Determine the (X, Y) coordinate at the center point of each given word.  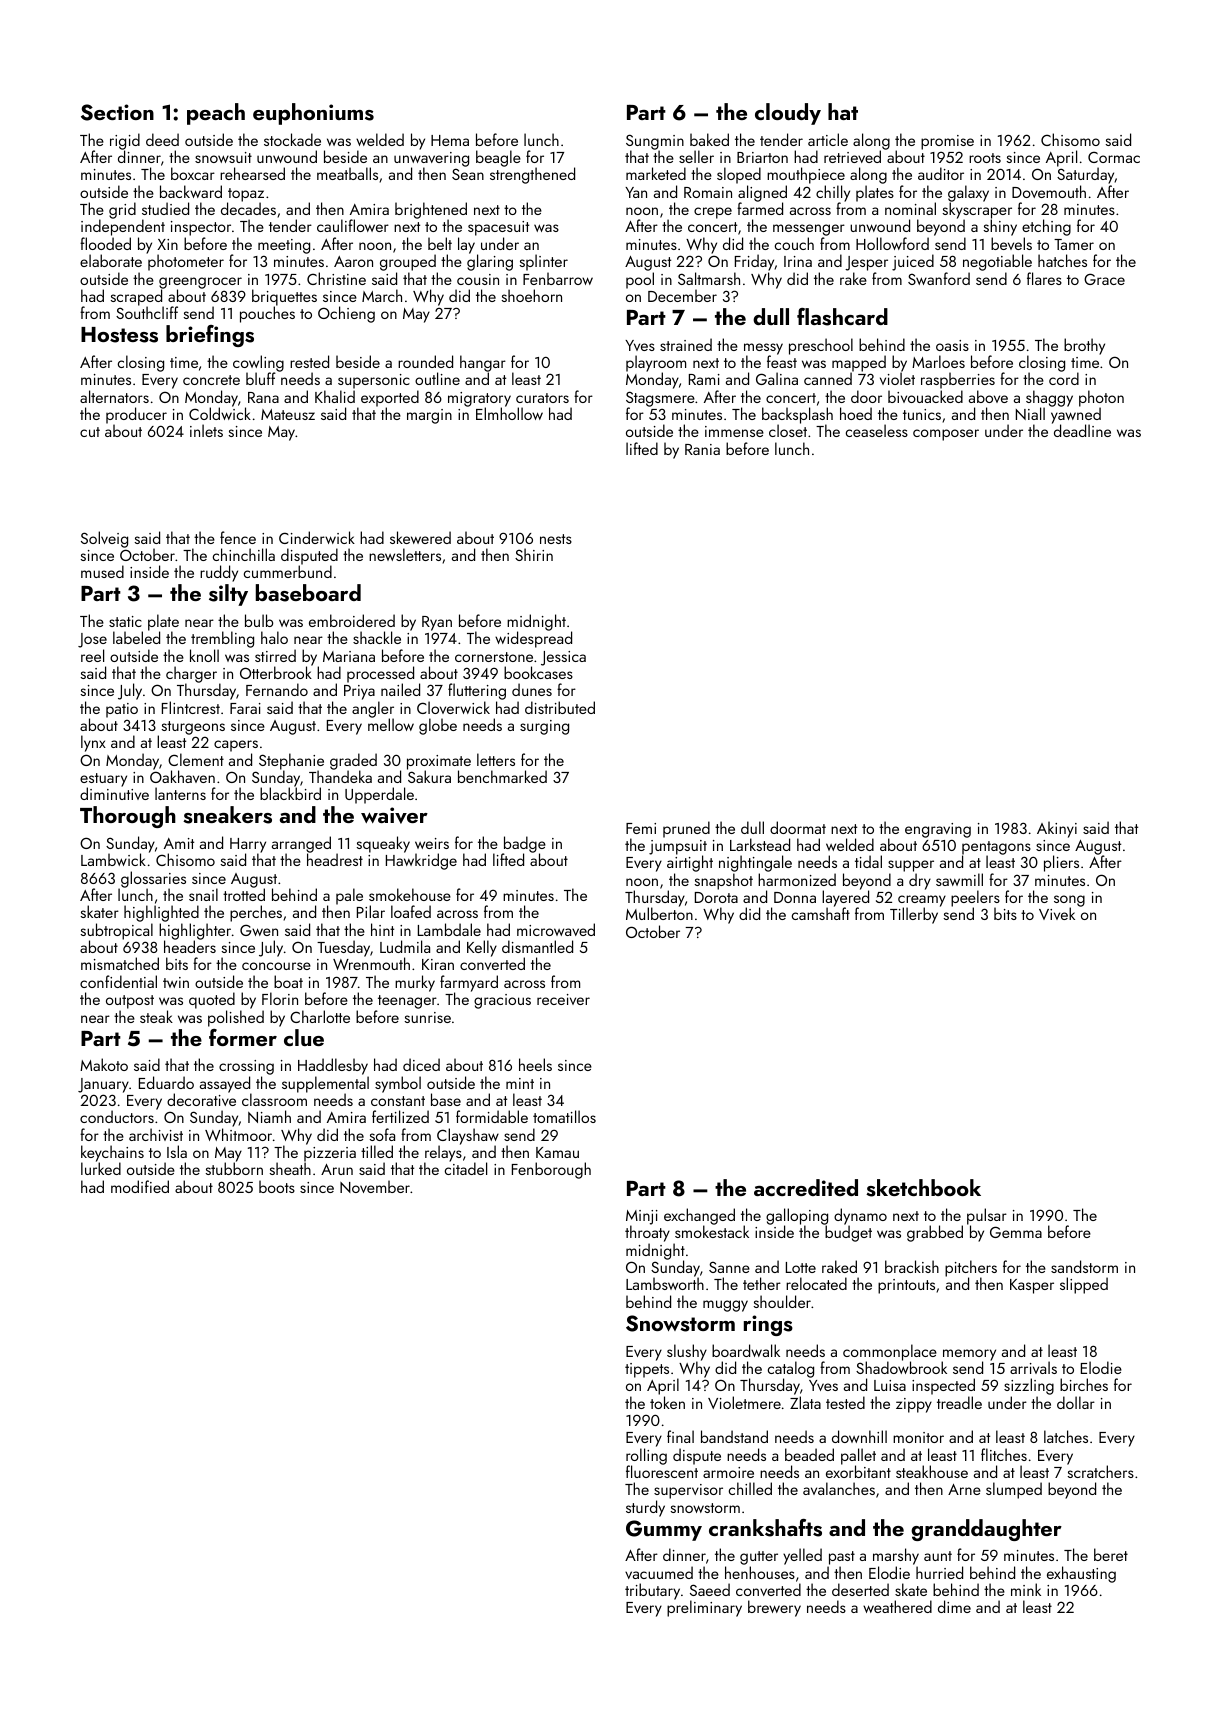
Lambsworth (665, 1284)
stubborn (234, 1169)
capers (236, 746)
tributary (652, 1591)
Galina (777, 378)
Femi (641, 828)
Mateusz (288, 414)
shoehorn (531, 295)
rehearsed (252, 173)
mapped (859, 364)
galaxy (968, 194)
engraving (938, 830)
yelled (802, 1556)
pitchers (971, 1269)
